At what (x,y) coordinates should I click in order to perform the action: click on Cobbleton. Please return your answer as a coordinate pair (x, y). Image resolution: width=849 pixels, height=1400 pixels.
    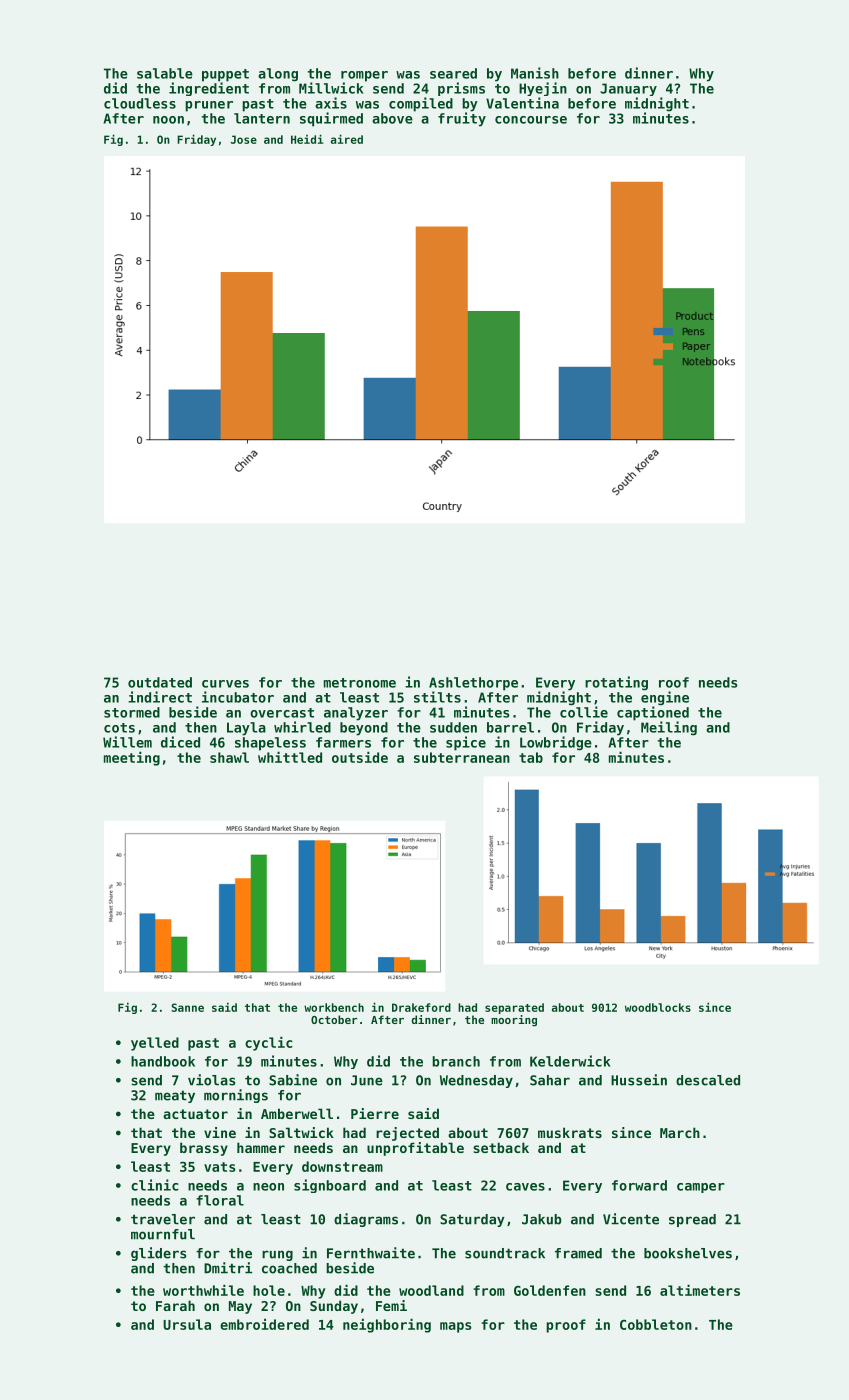
    Looking at the image, I should click on (656, 1324).
